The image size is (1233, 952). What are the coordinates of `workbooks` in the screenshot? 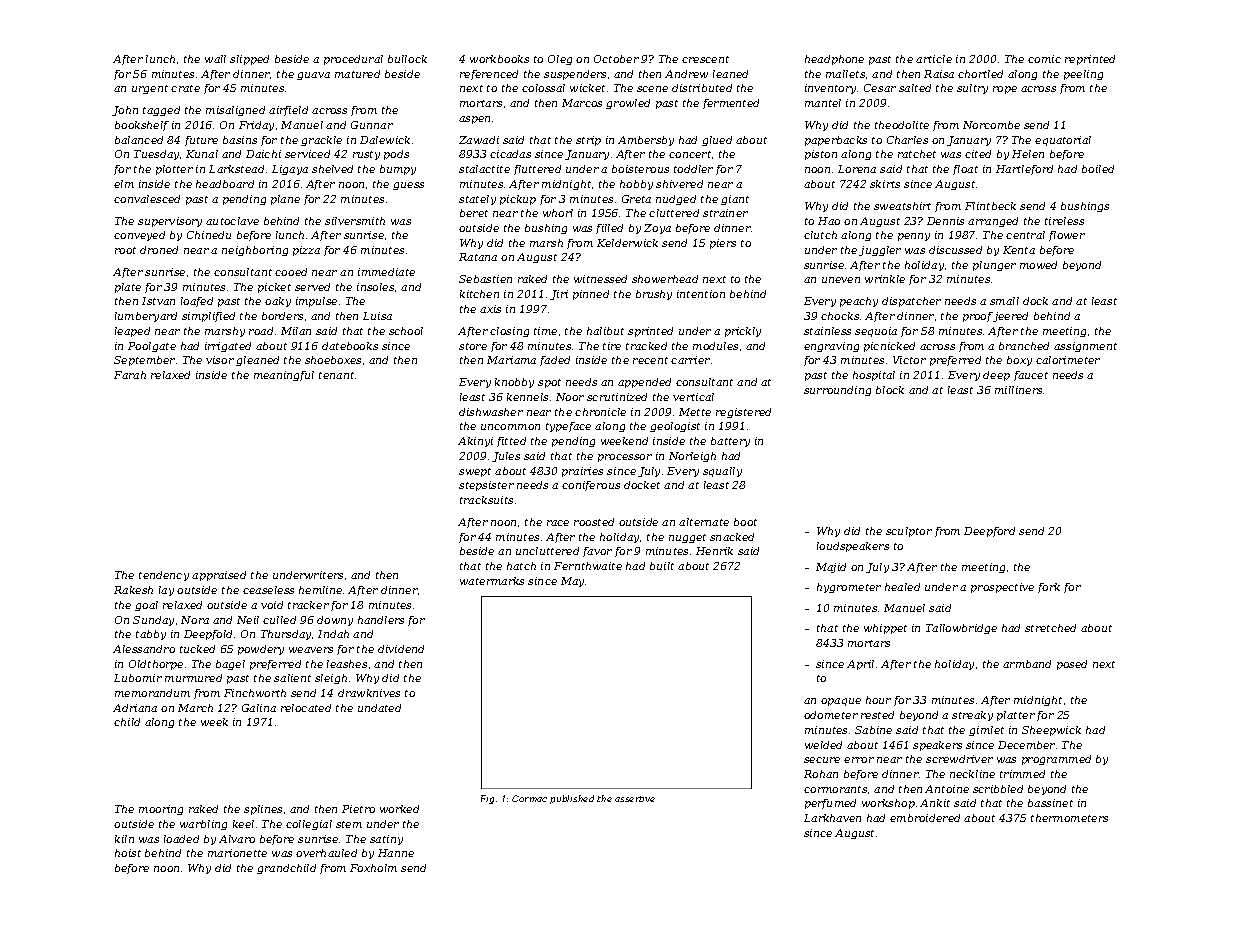 It's located at (499, 59).
